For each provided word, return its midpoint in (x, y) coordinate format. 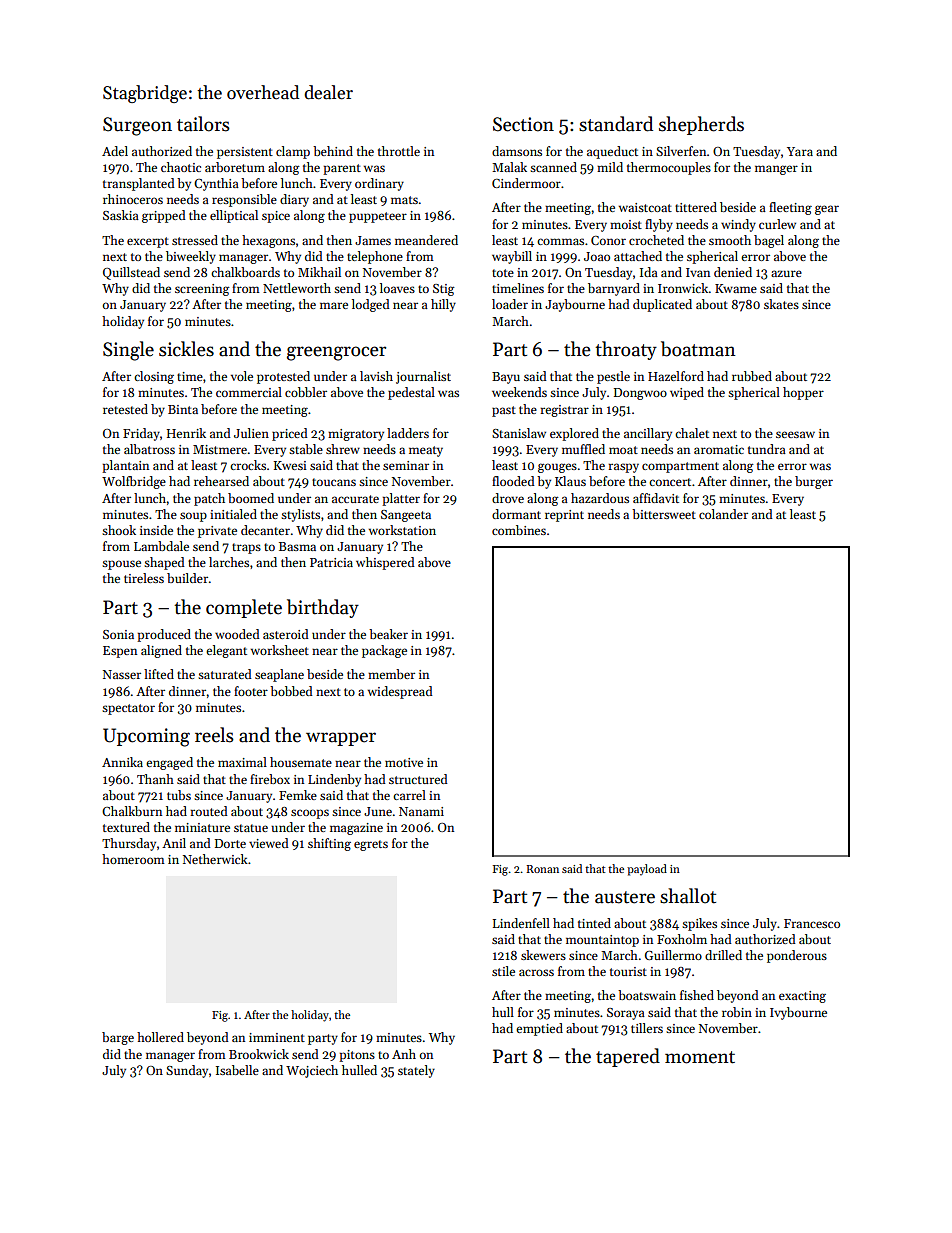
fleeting (790, 208)
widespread (400, 692)
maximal (242, 762)
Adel (115, 151)
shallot (688, 896)
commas (560, 241)
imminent (277, 1037)
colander (723, 514)
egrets (371, 845)
